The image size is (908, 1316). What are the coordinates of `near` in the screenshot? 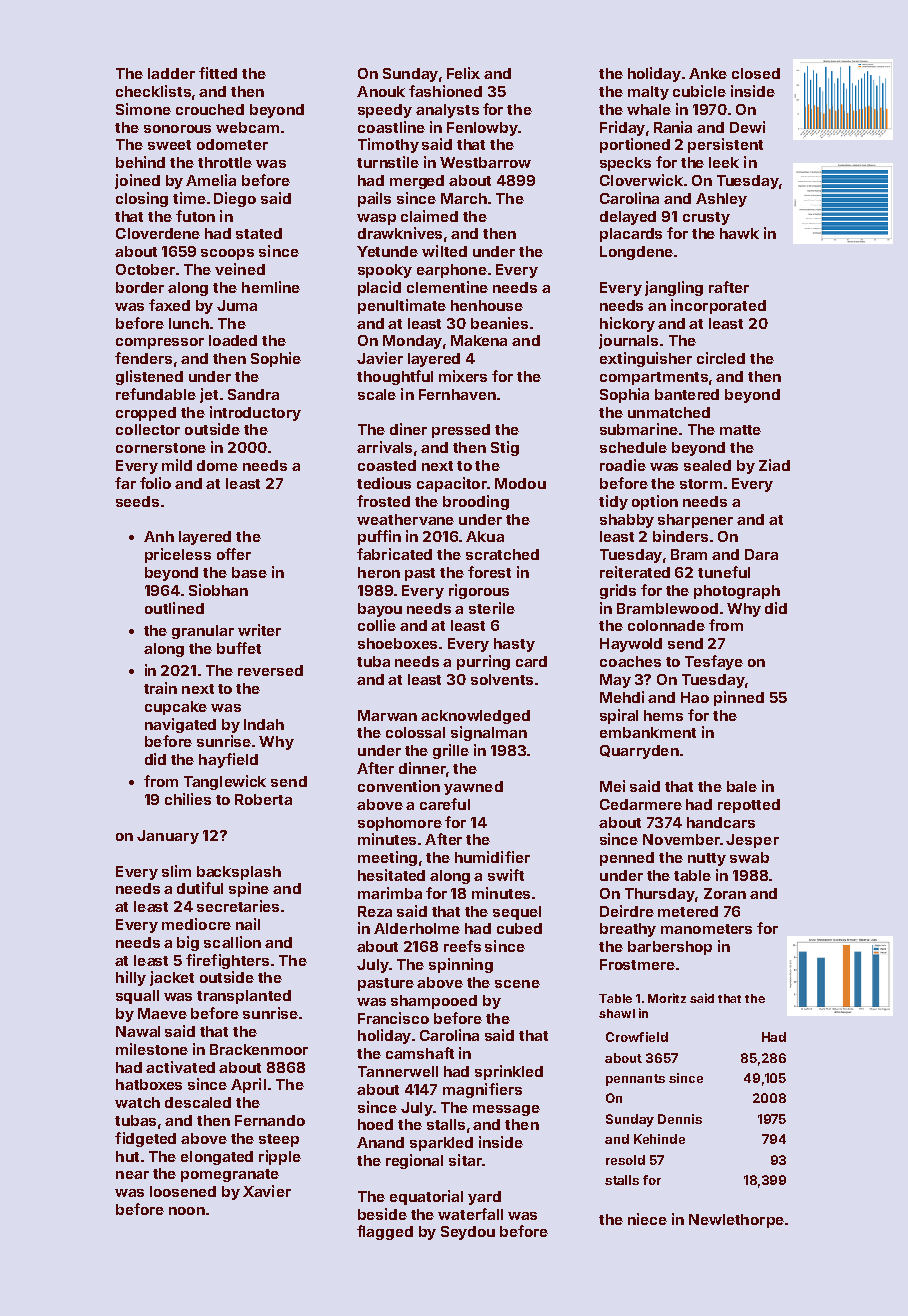 It's located at (132, 1175).
